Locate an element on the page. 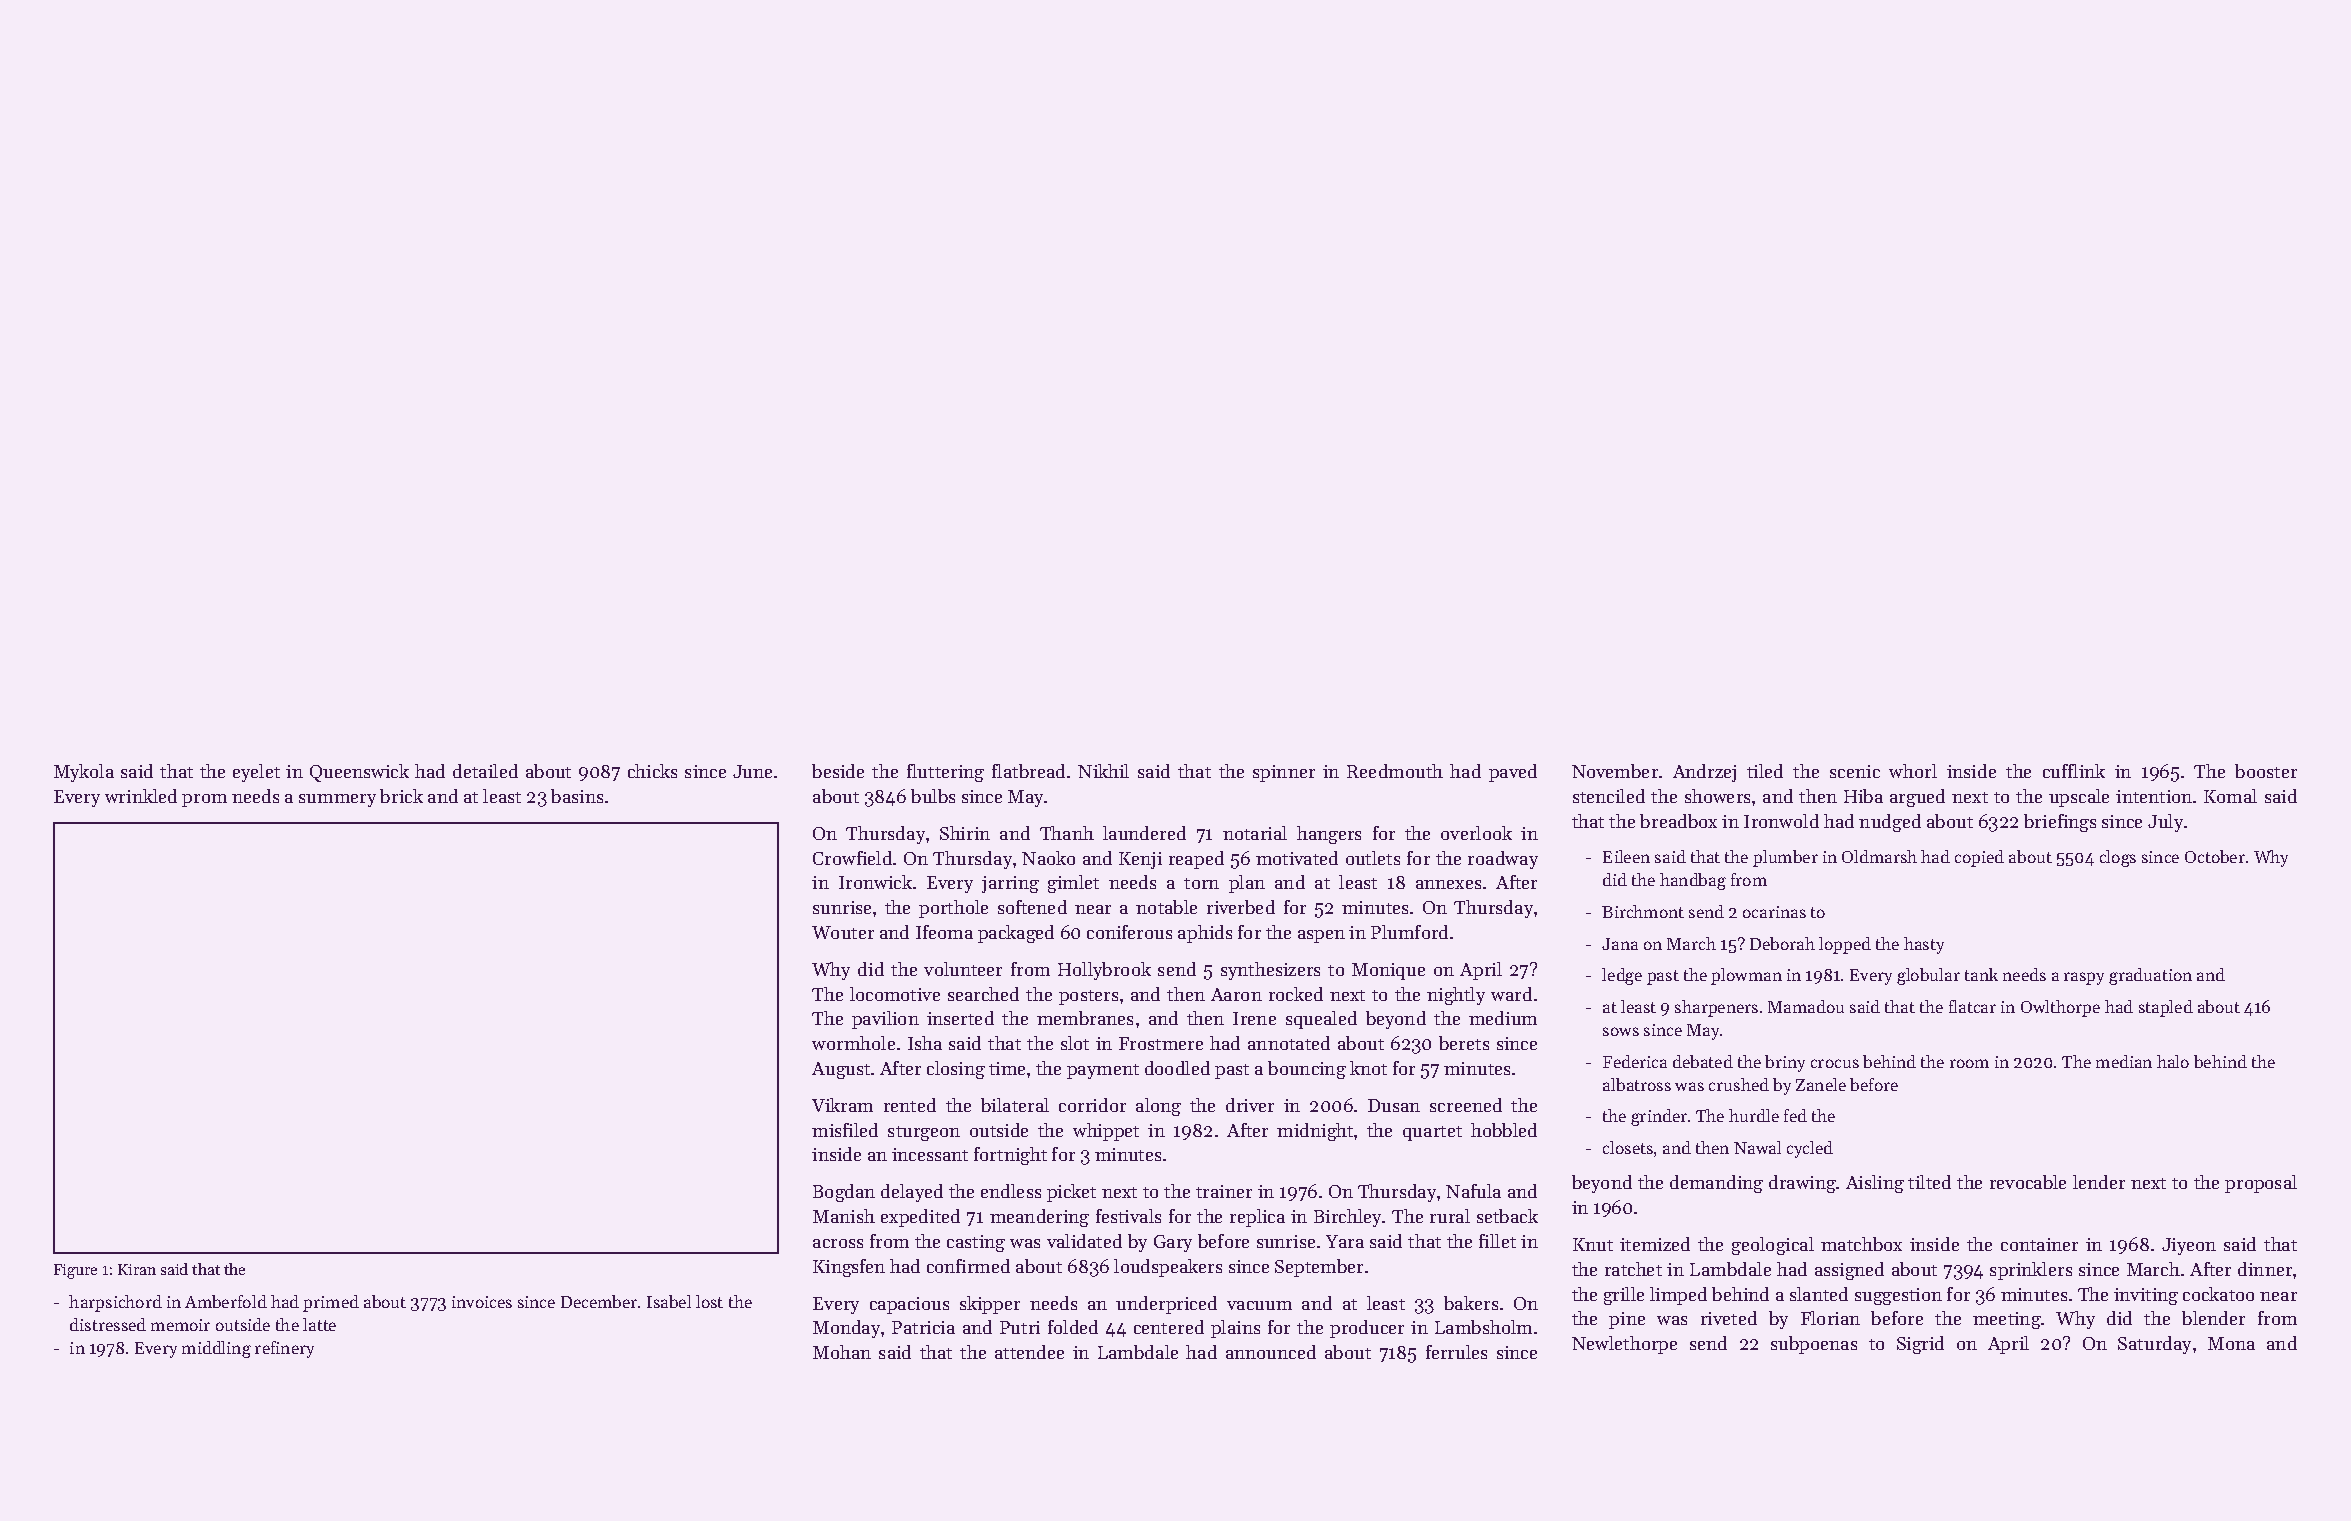 The width and height of the image is (2351, 1521). middling is located at coordinates (216, 1349).
